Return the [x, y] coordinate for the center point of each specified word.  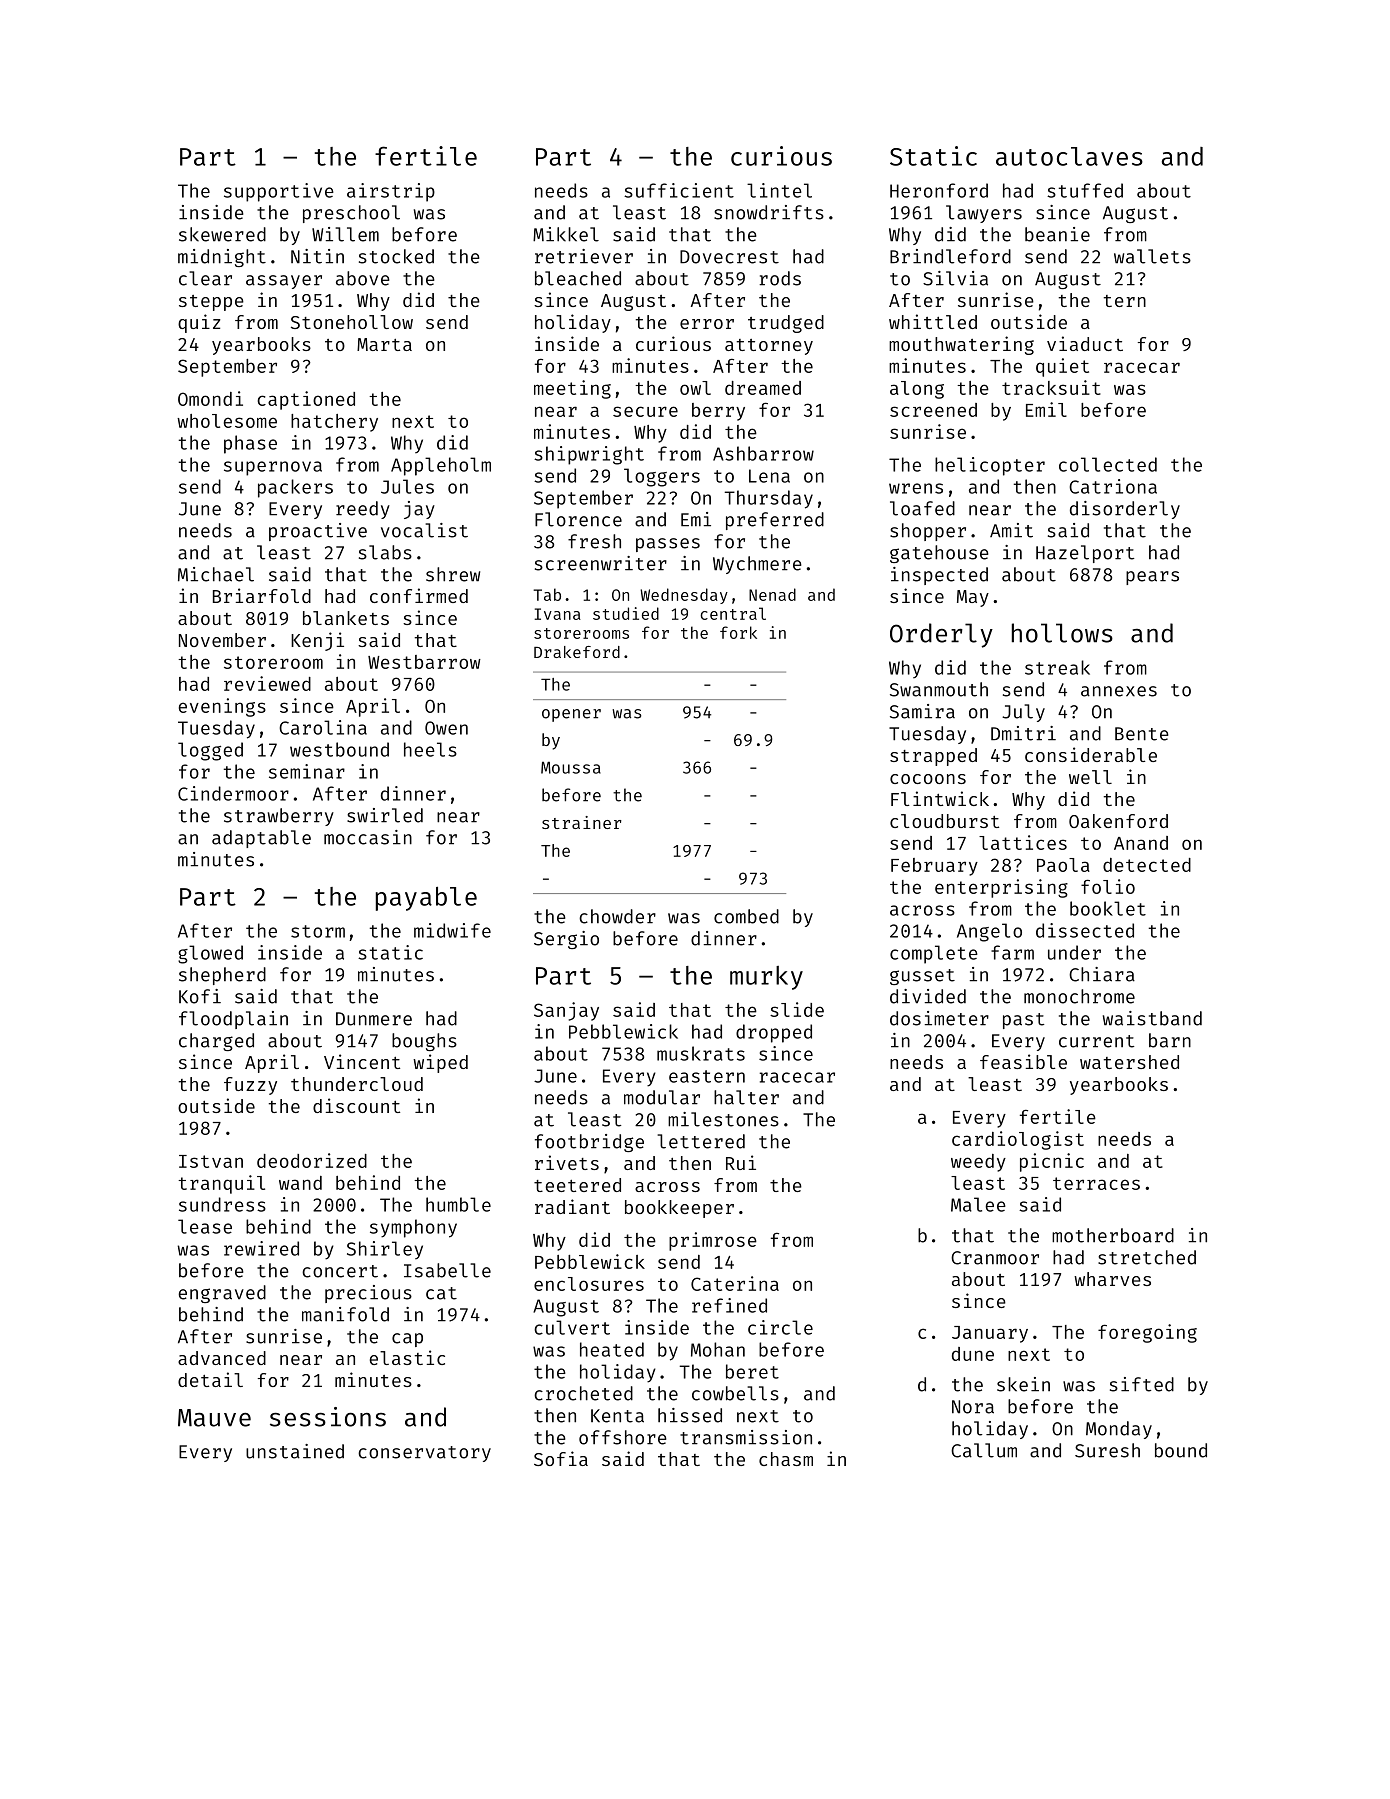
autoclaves [1069, 156]
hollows [1062, 633]
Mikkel [566, 234]
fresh [594, 541]
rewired [261, 1248]
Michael [216, 574]
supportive [279, 192]
